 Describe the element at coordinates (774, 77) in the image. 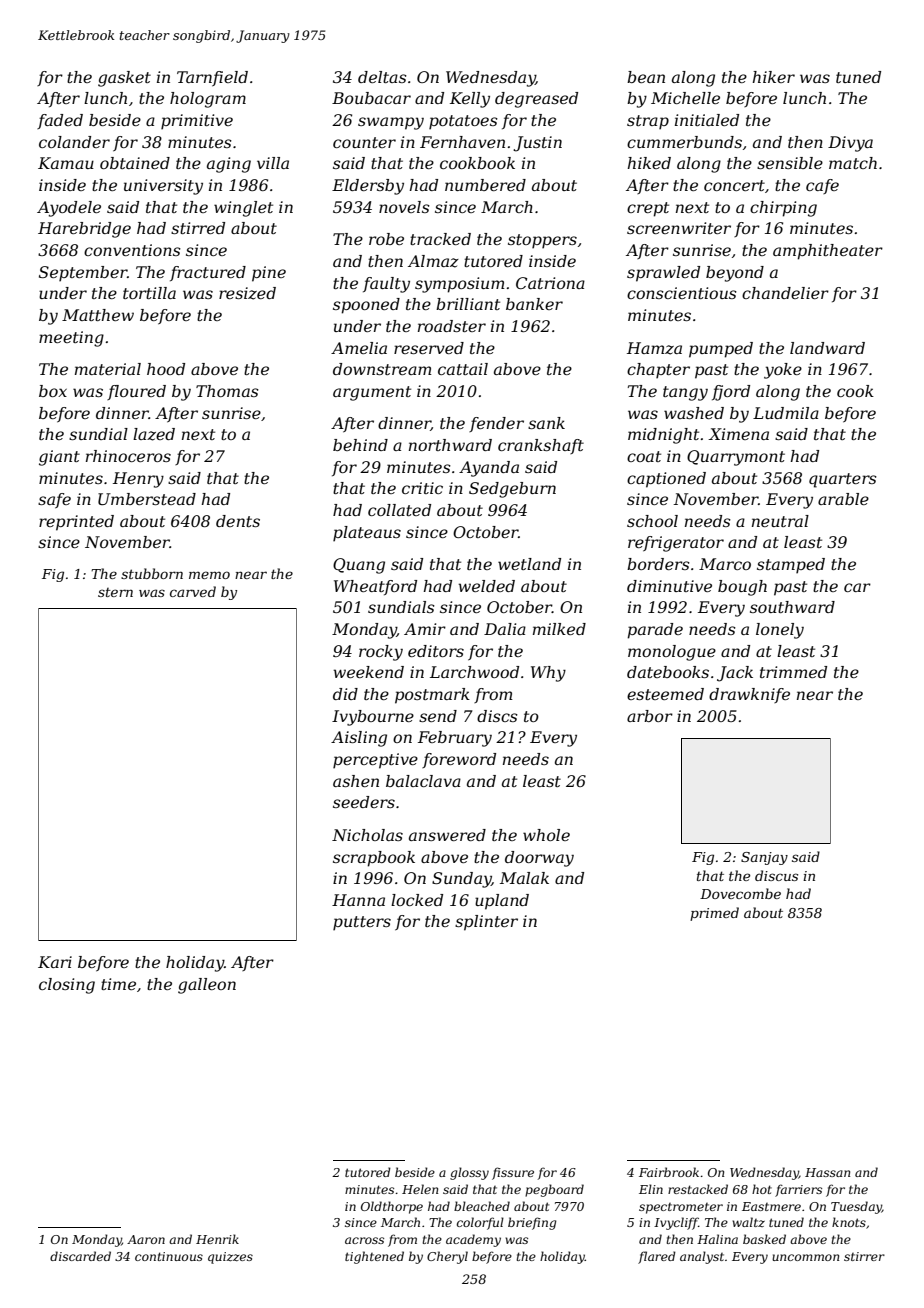

I see `hiker` at that location.
